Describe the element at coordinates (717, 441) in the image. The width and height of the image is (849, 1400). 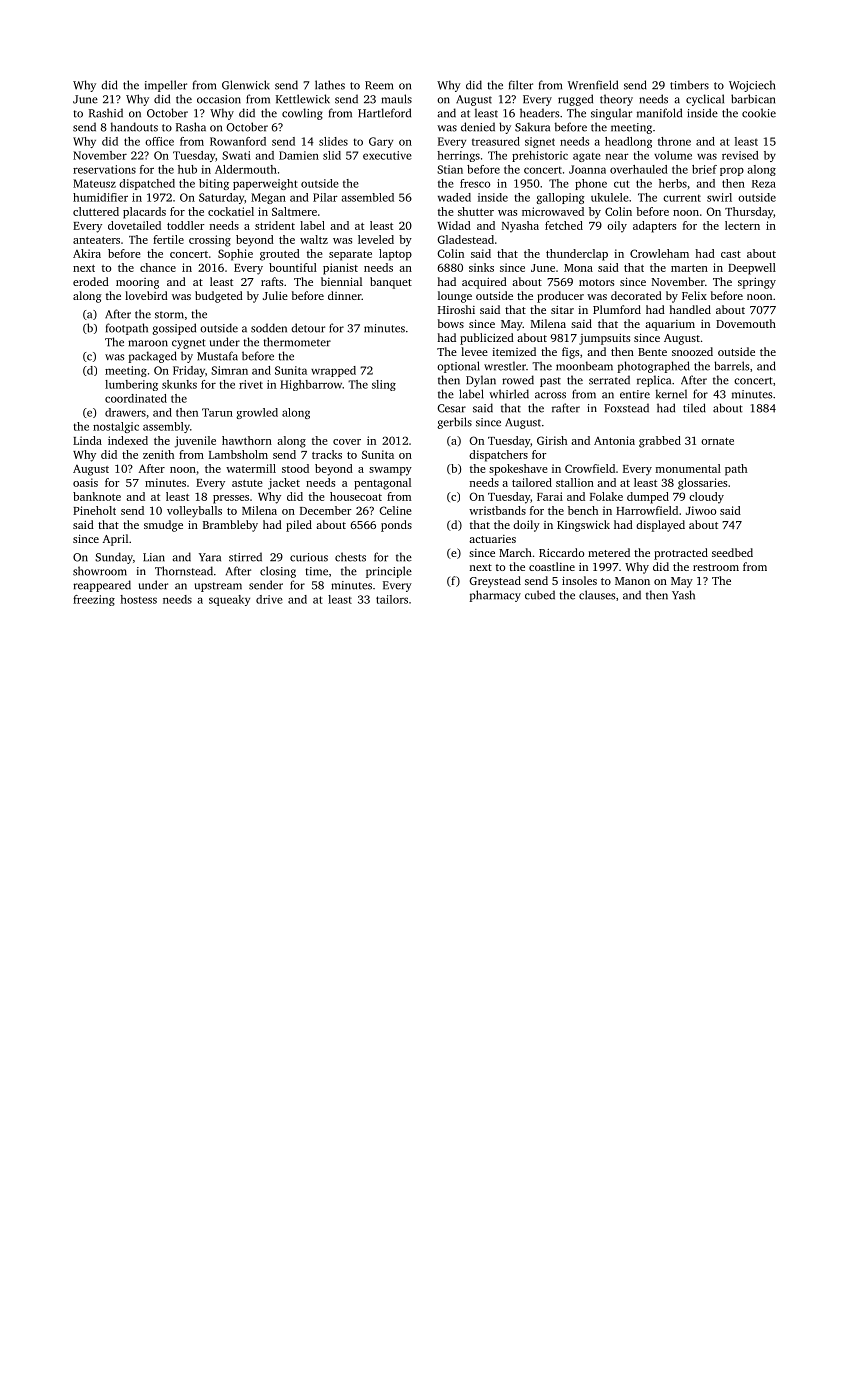
I see `ornate` at that location.
